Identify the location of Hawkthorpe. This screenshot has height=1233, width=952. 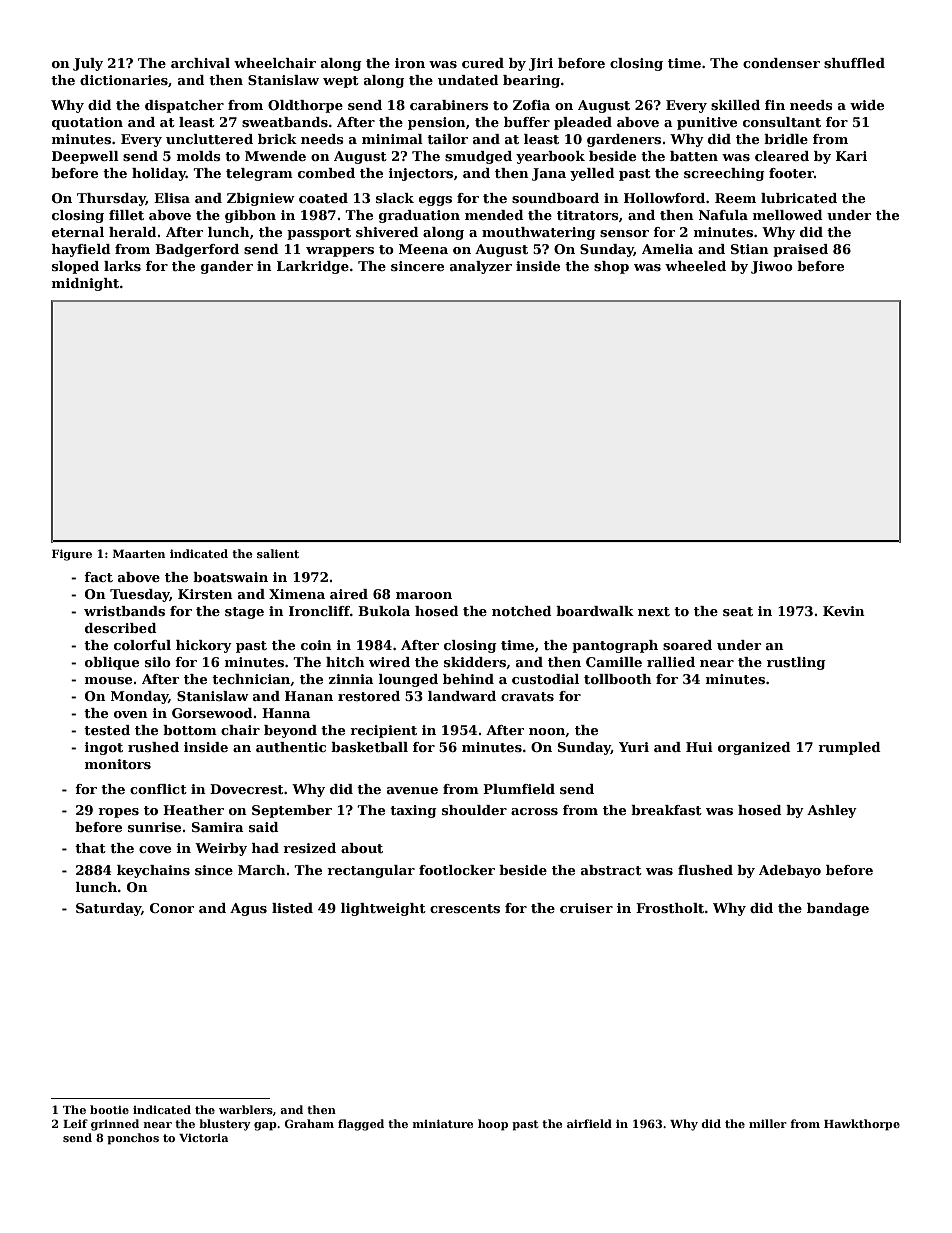
(862, 1125).
